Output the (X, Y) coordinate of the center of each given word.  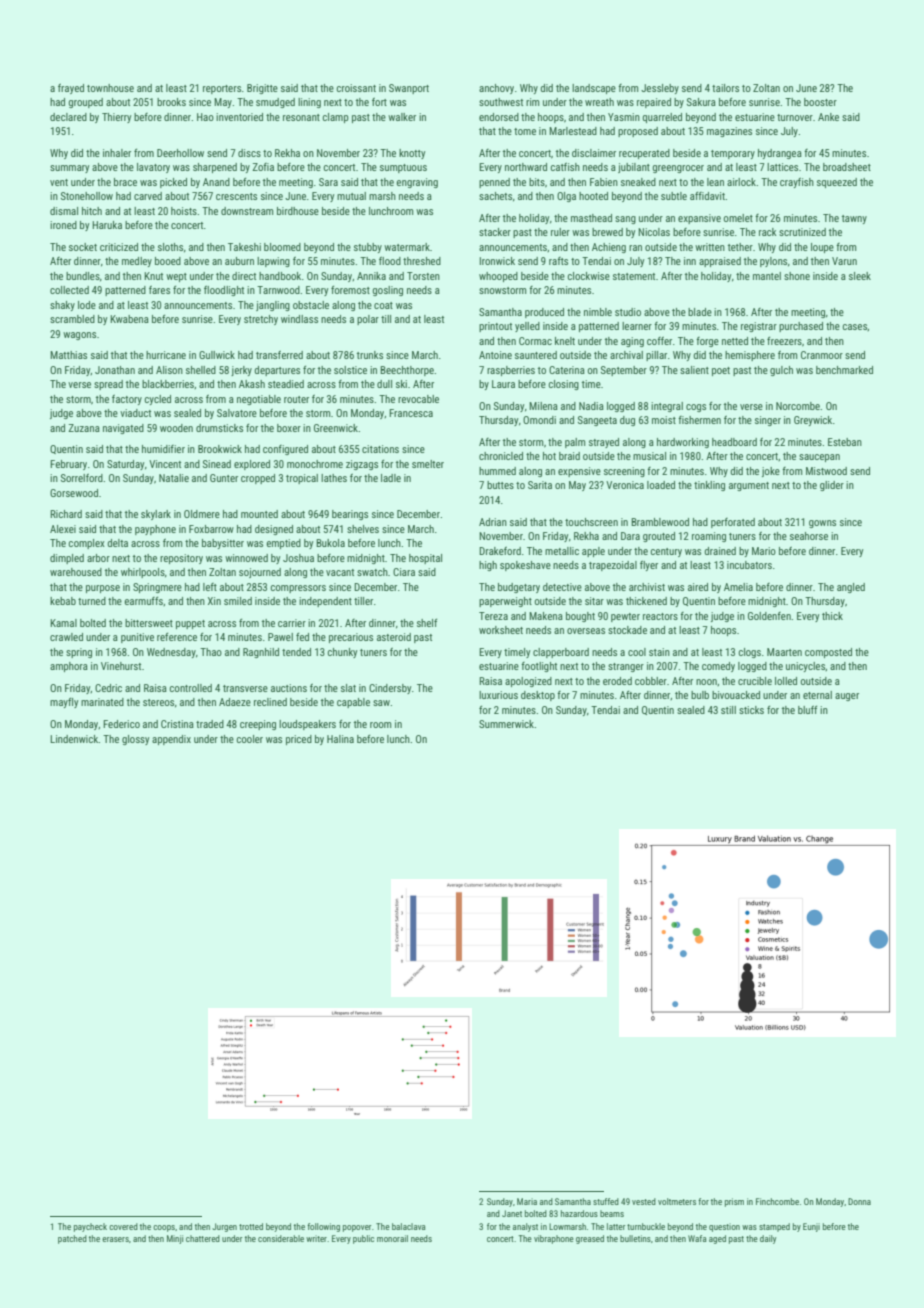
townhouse (110, 88)
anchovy (496, 89)
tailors (725, 88)
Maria (527, 1201)
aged (717, 1239)
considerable (281, 1238)
